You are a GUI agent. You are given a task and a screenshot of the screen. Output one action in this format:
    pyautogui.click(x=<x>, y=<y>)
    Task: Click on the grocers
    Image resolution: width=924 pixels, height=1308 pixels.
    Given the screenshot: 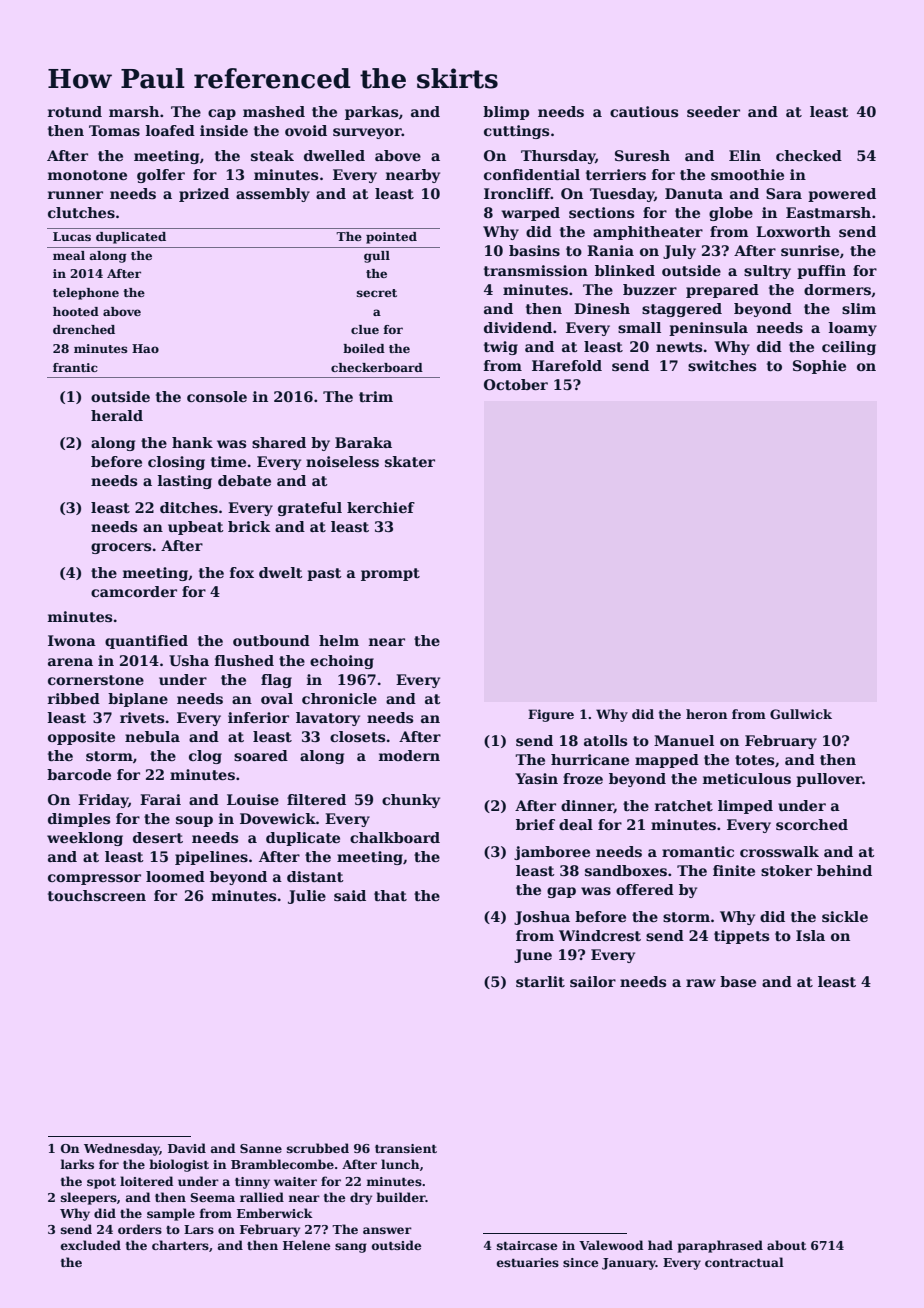 What is the action you would take?
    pyautogui.click(x=121, y=548)
